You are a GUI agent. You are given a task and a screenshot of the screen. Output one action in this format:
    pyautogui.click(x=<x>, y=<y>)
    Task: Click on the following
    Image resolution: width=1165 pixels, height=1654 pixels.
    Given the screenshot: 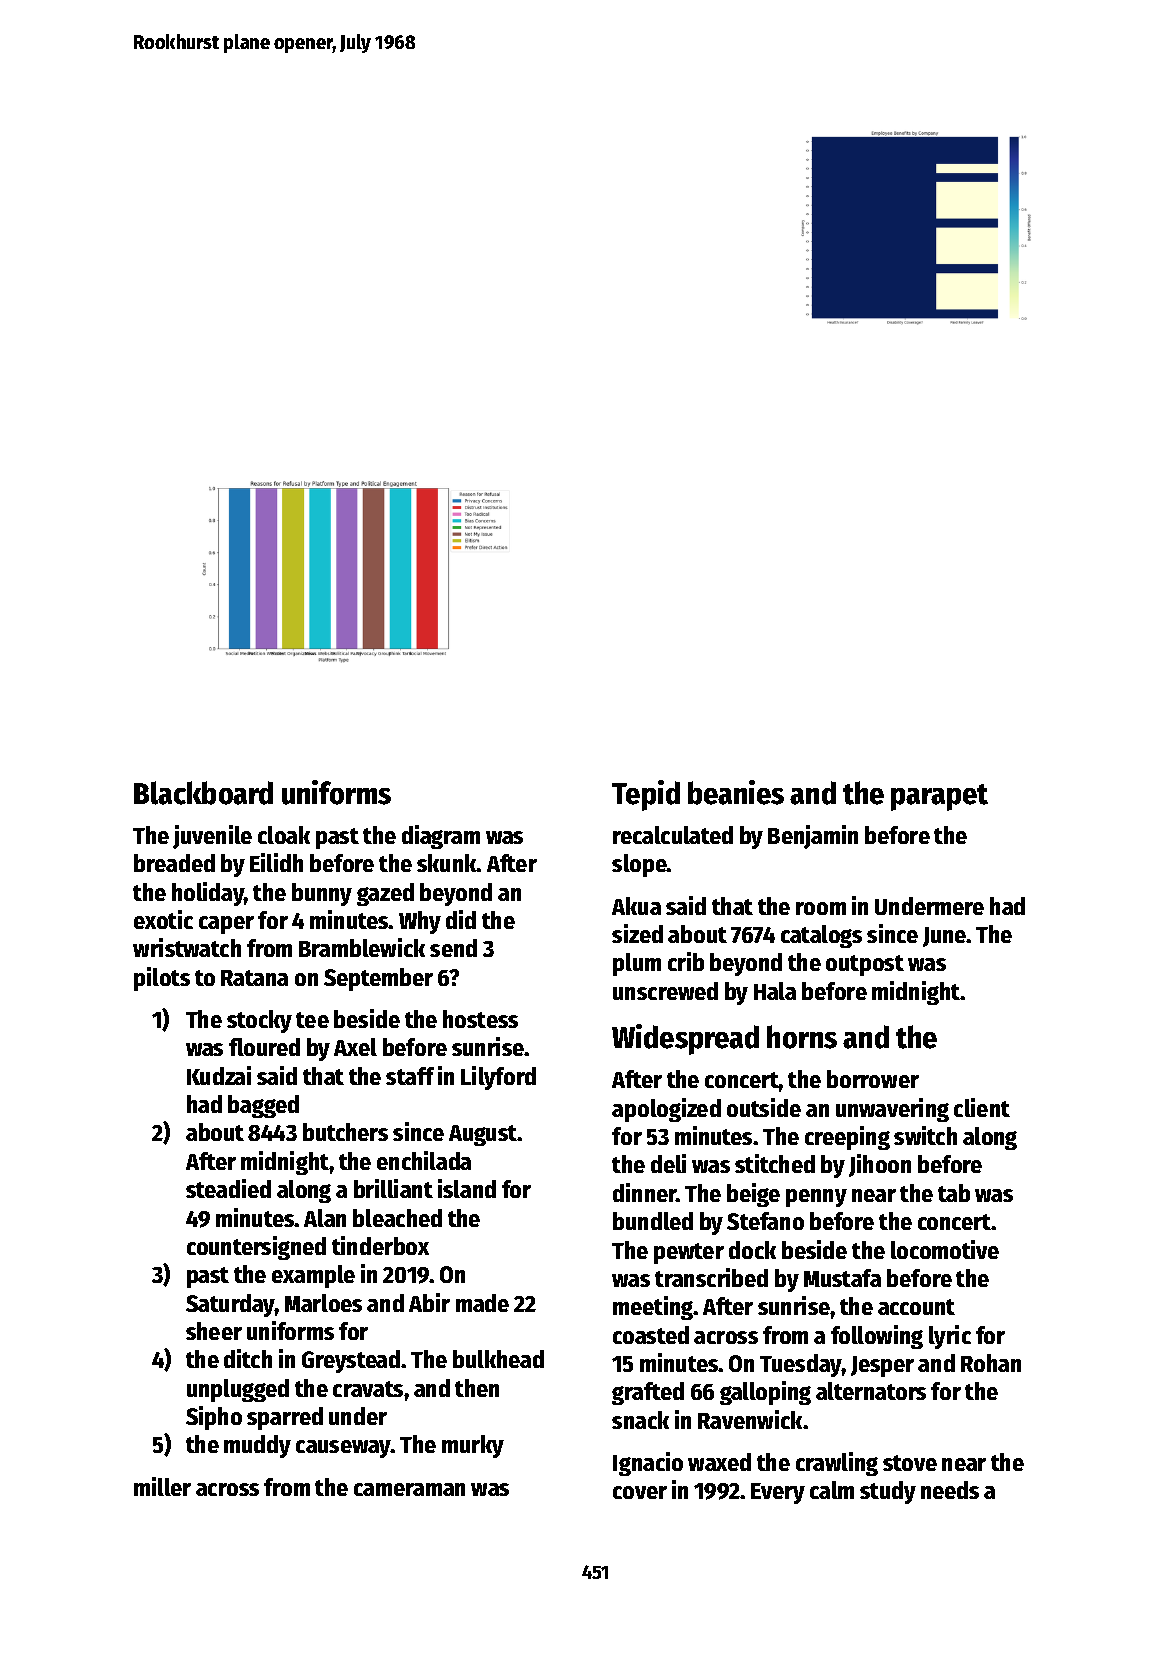 What is the action you would take?
    pyautogui.click(x=877, y=1337)
